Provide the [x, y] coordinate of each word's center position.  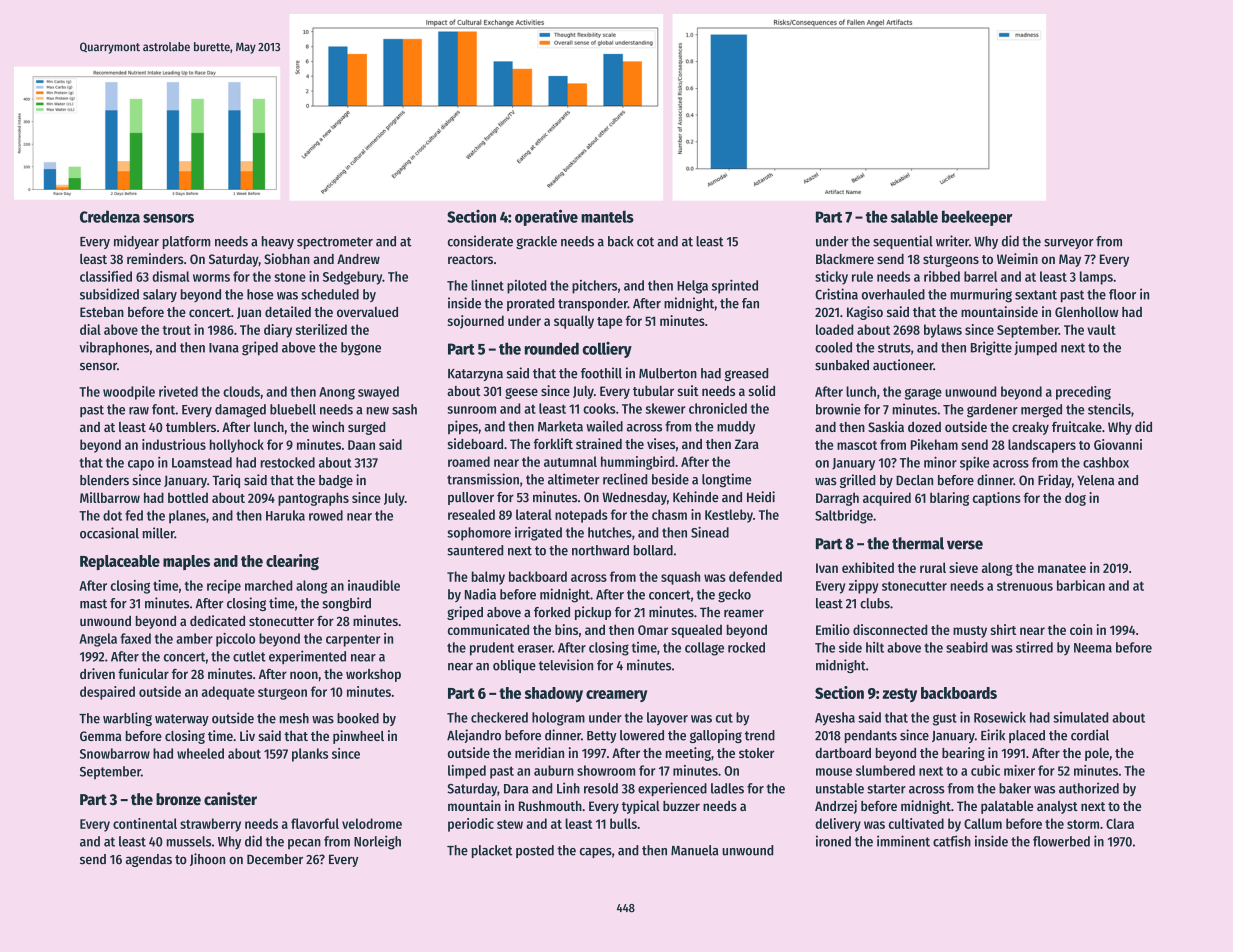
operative [546, 217]
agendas [149, 860]
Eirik [993, 735]
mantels [607, 216]
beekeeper [977, 218]
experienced [672, 789]
